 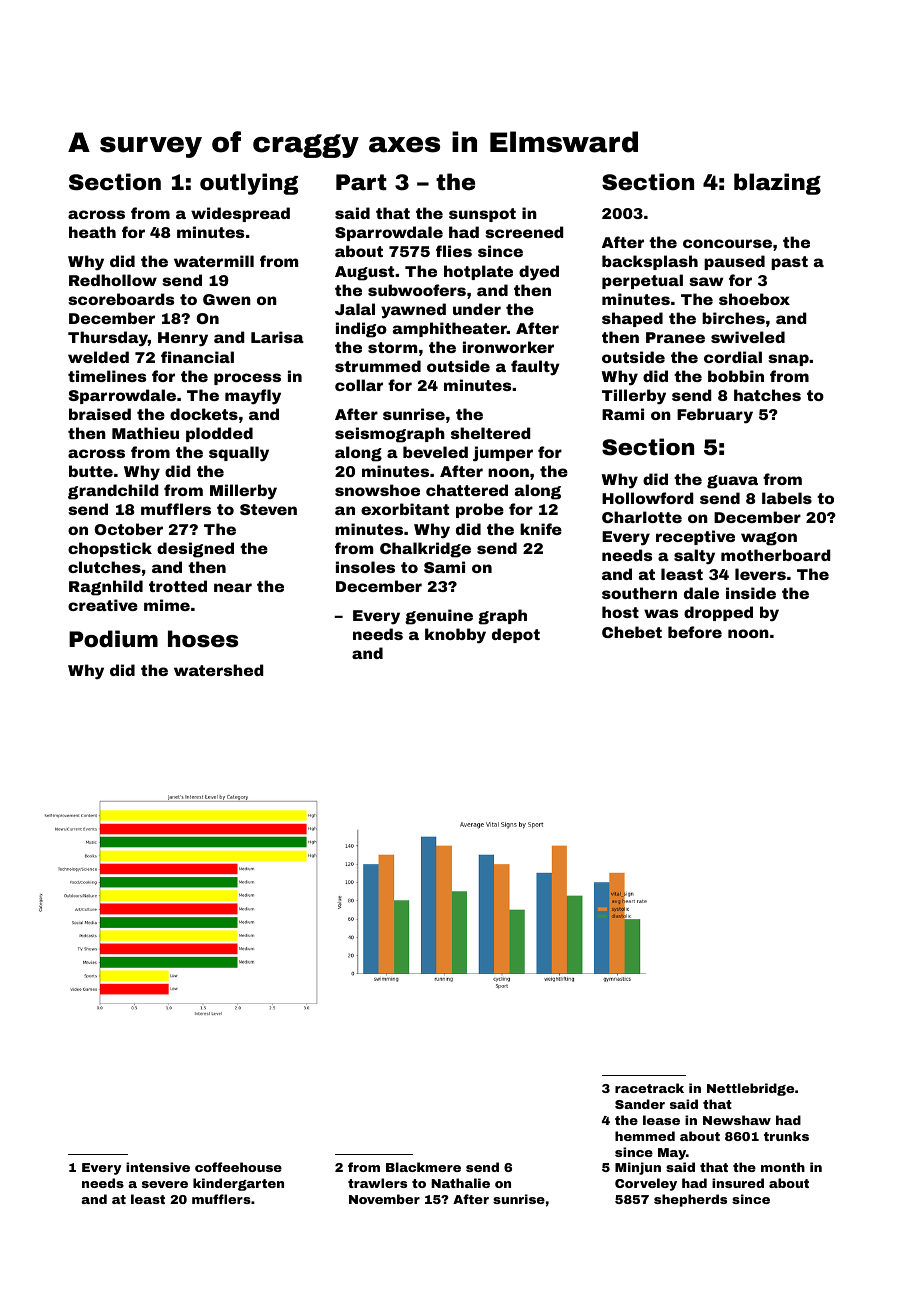 What do you see at coordinates (455, 636) in the screenshot?
I see `knobby` at bounding box center [455, 636].
